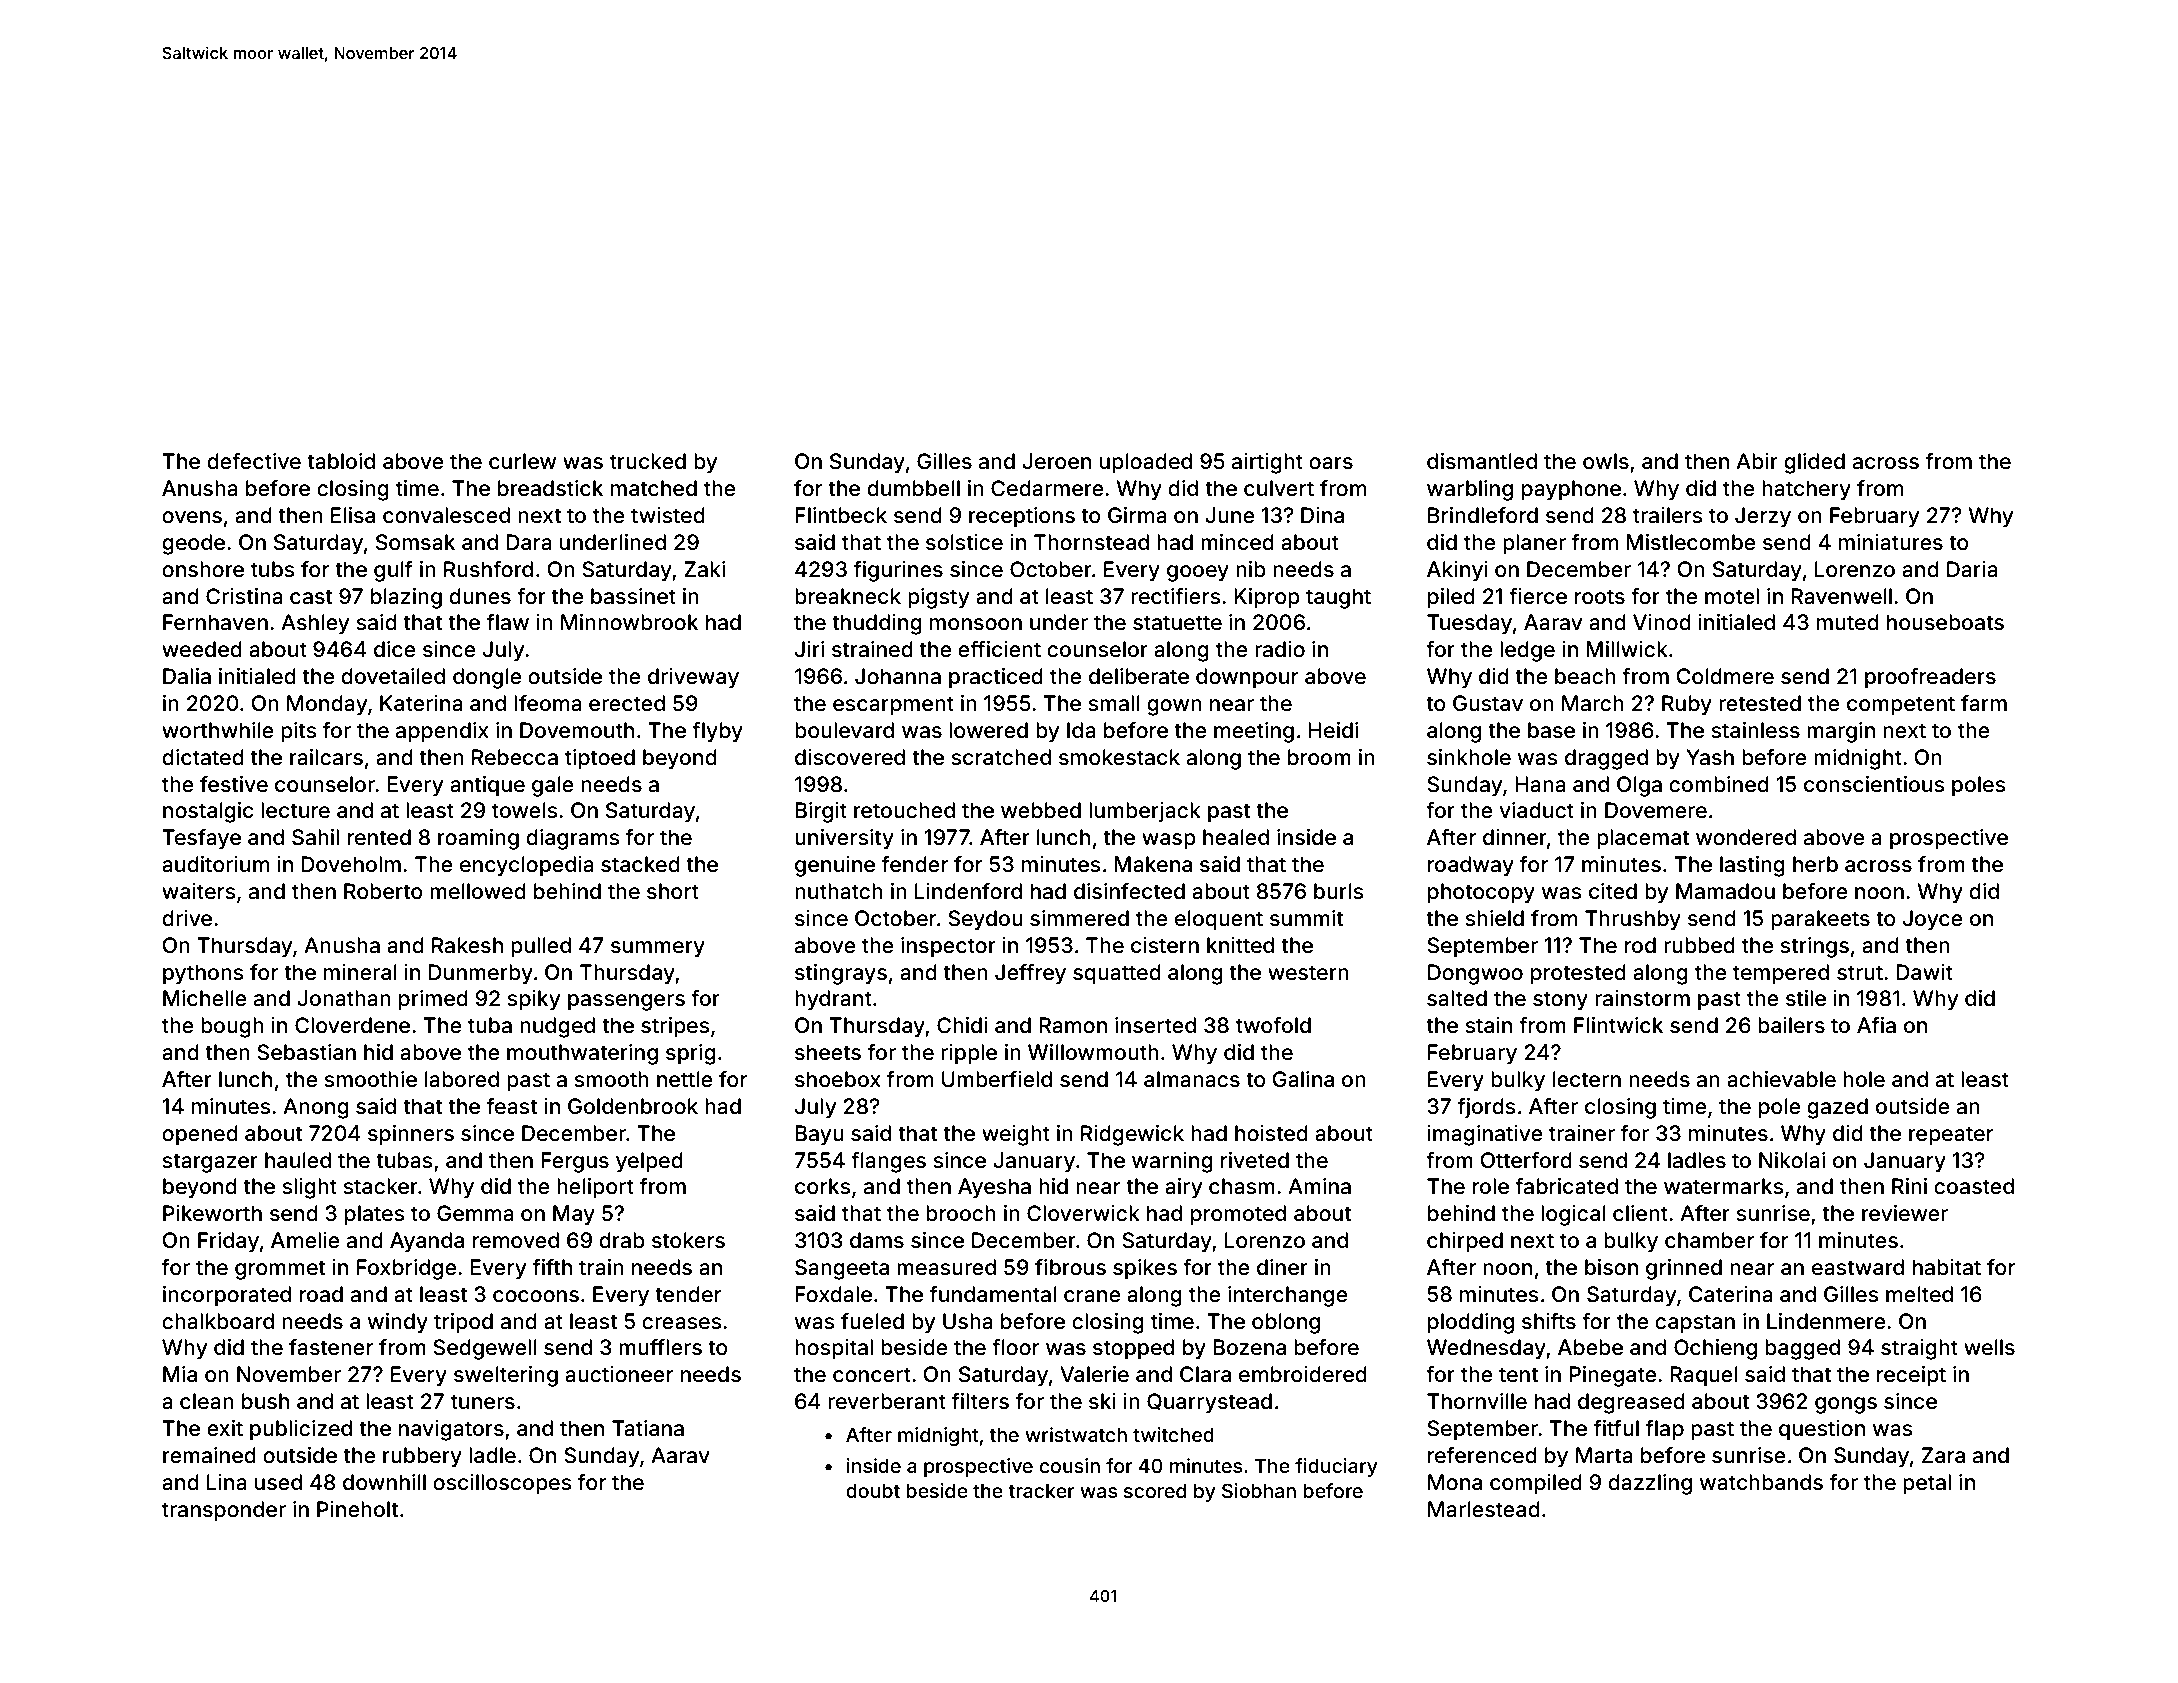 Image resolution: width=2178 pixels, height=1683 pixels. Describe the element at coordinates (1176, 596) in the screenshot. I see `rectifiers` at that location.
